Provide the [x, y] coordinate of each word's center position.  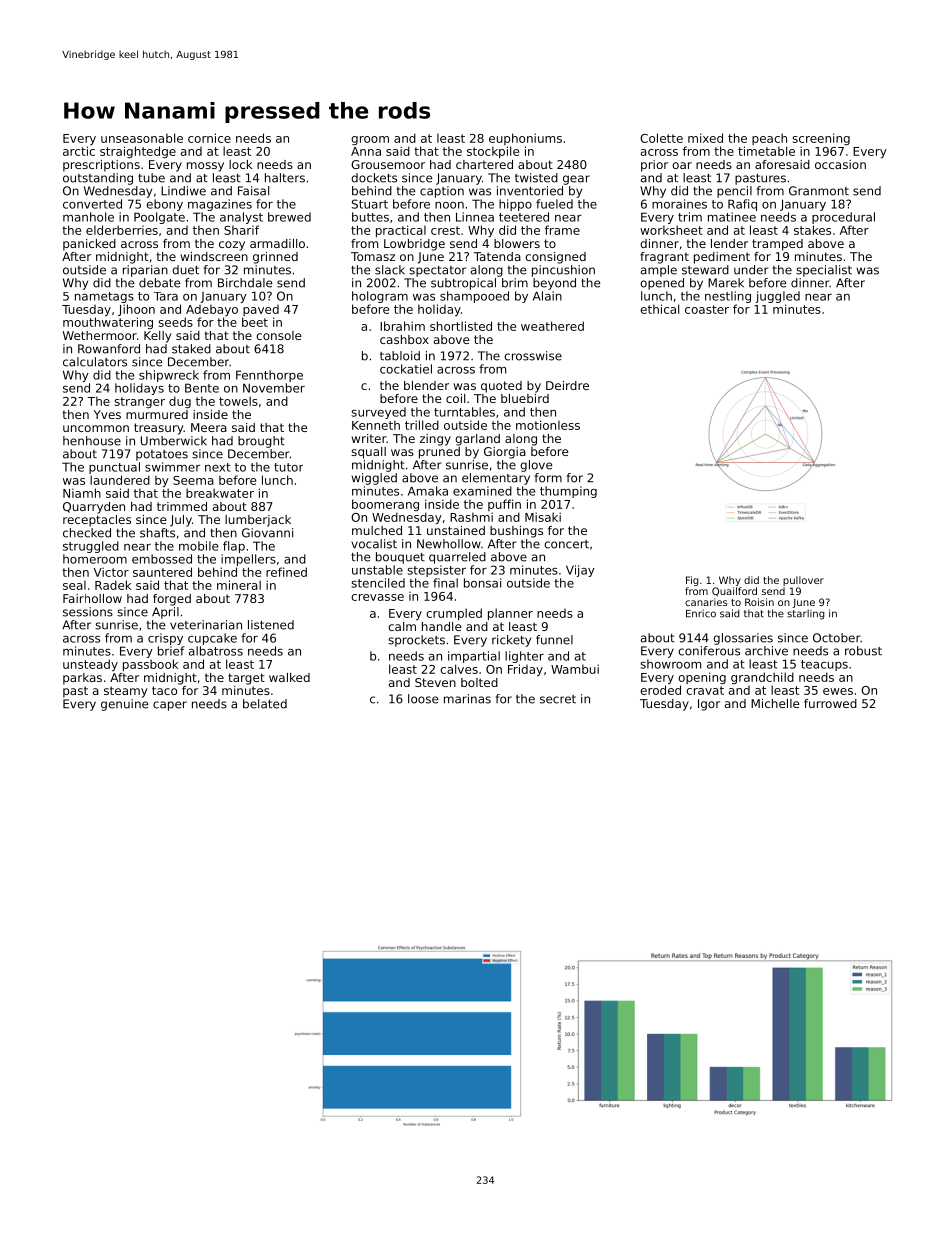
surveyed [378, 413]
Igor [709, 705]
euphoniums [525, 139]
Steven [435, 682]
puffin [504, 505]
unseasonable [142, 138]
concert [566, 544]
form [548, 478]
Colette [661, 138]
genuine [124, 705]
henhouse [92, 441]
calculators [95, 362]
